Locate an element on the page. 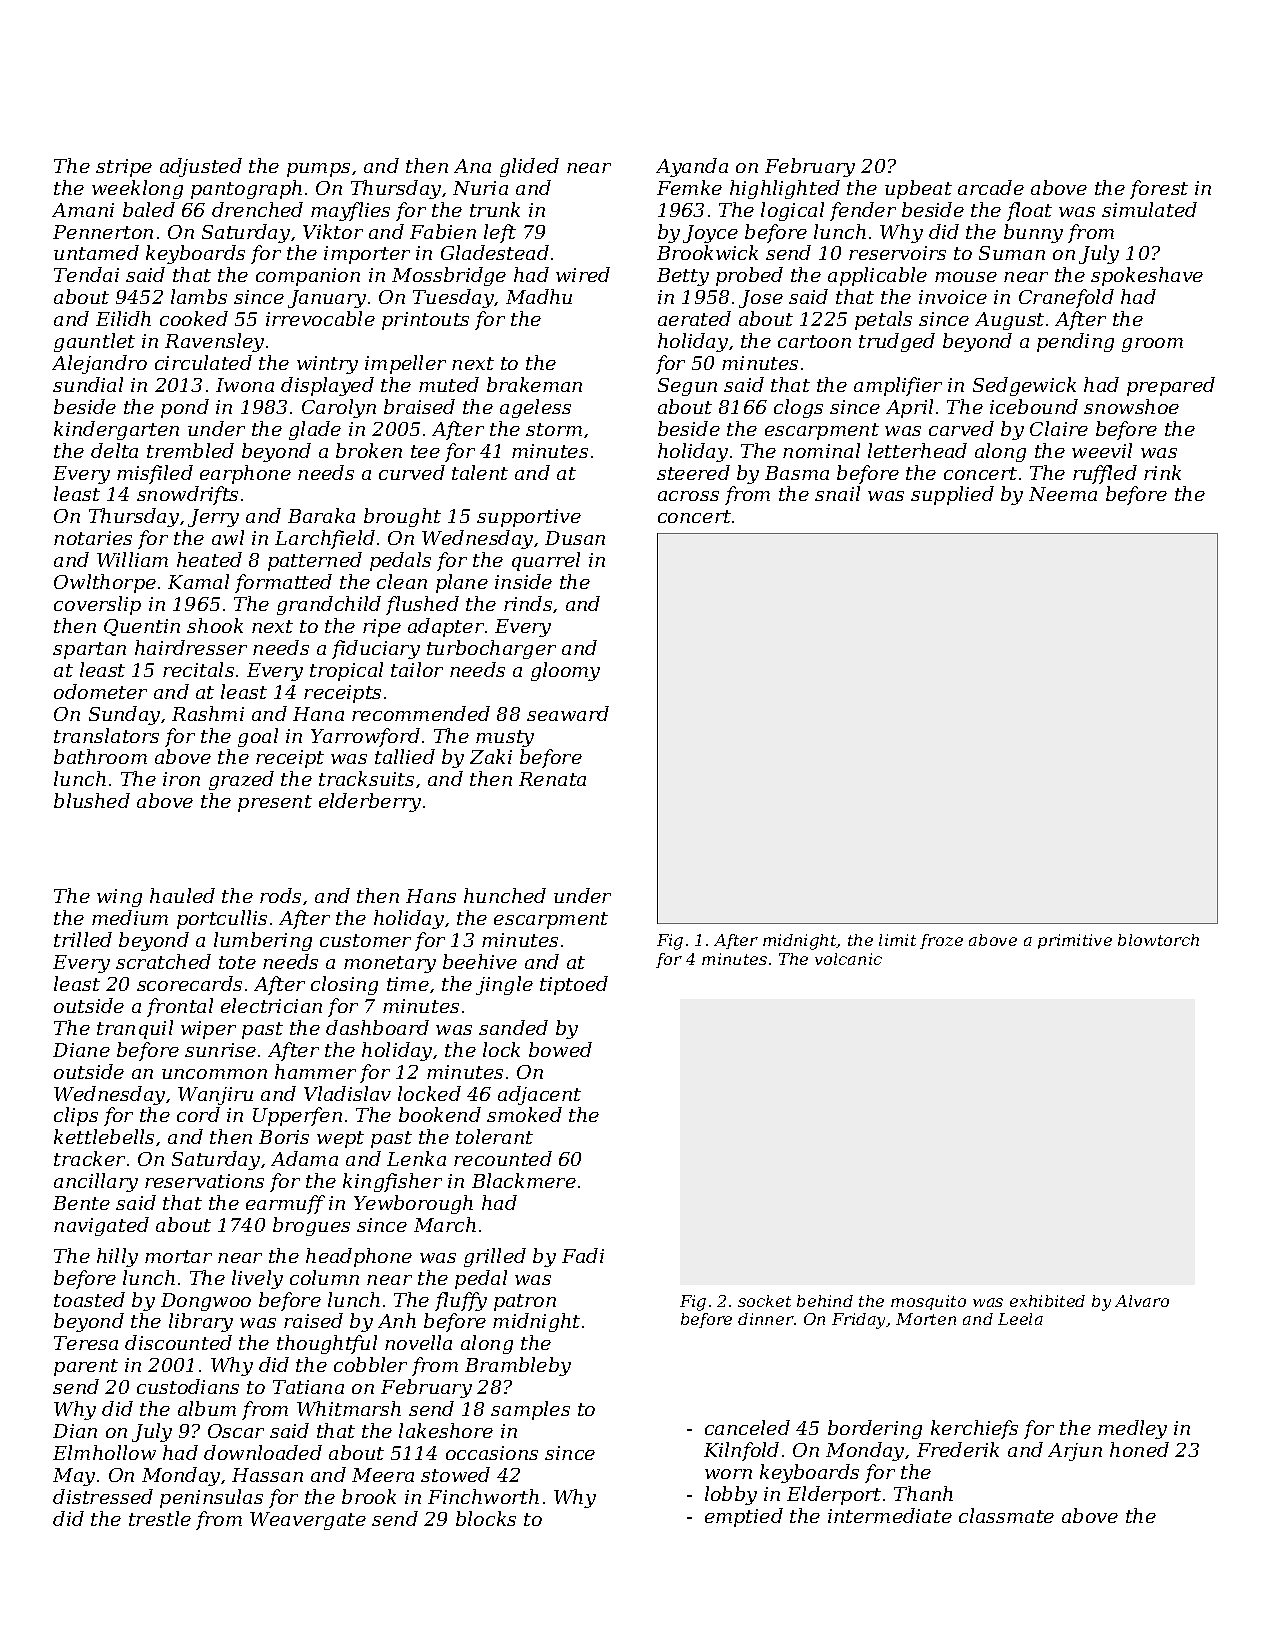 Image resolution: width=1272 pixels, height=1646 pixels. Eilidh is located at coordinates (123, 318).
